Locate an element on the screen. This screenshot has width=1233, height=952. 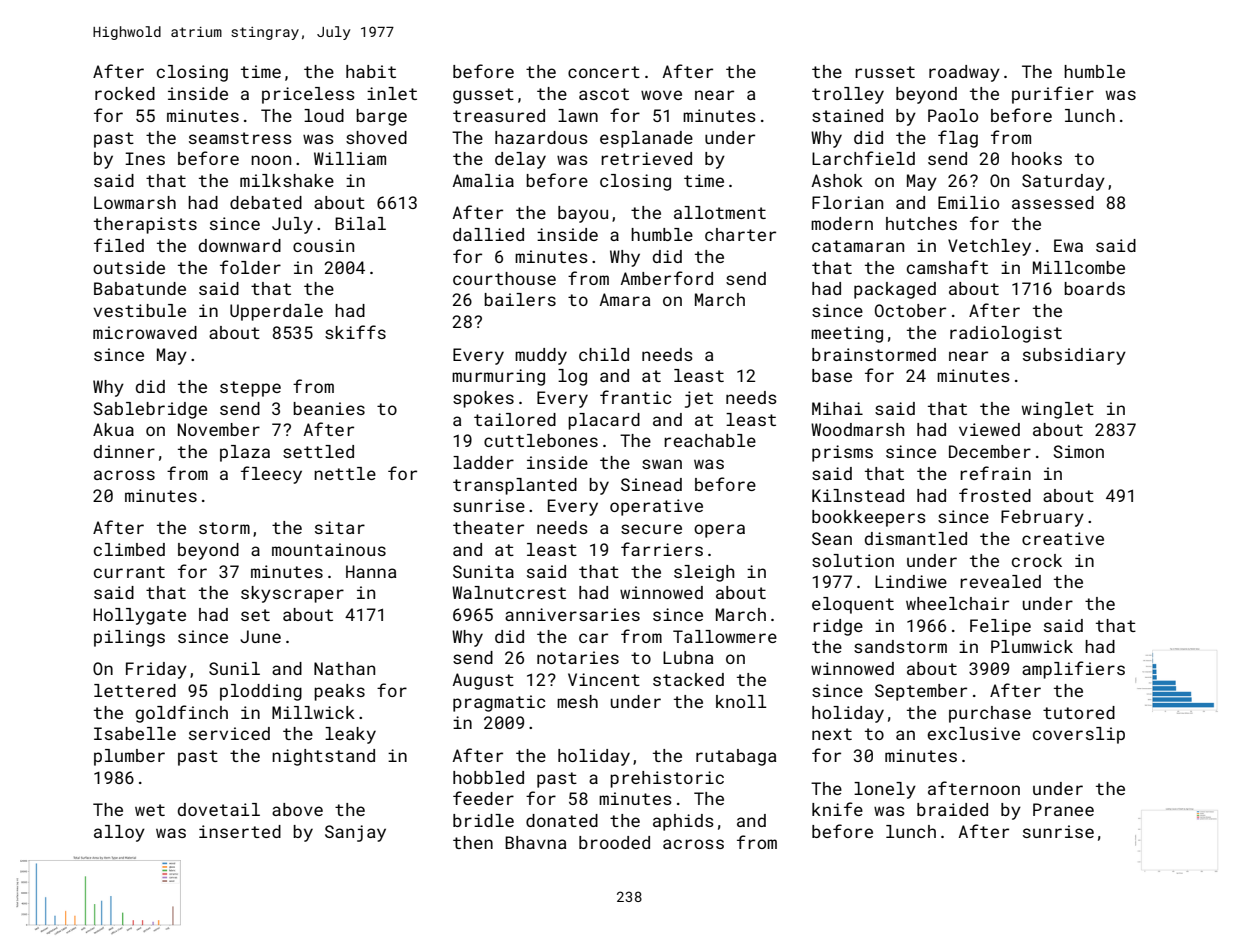
Isabelle is located at coordinates (135, 733).
